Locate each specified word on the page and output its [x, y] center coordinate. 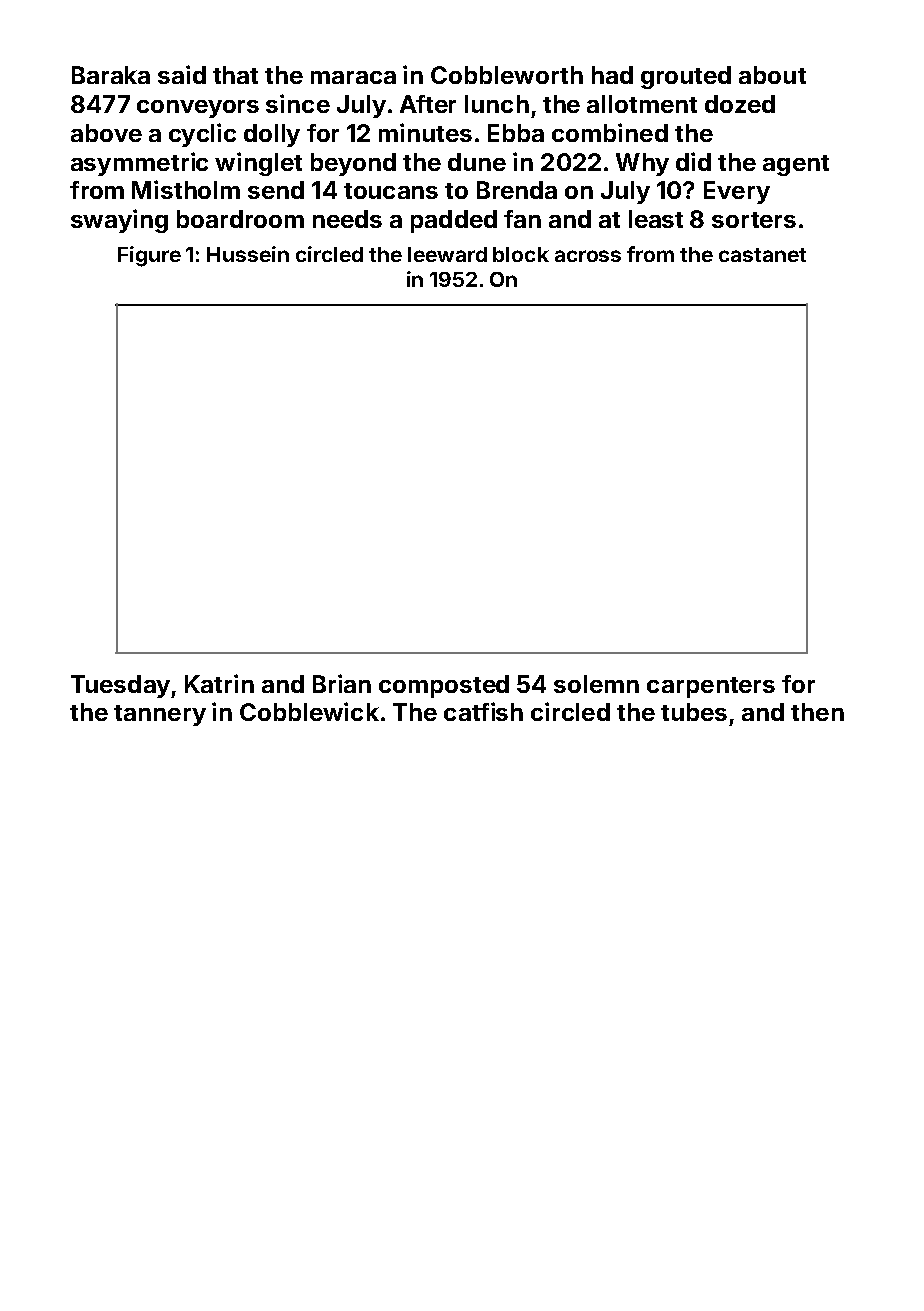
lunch [497, 104]
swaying [119, 221]
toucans [391, 191]
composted [444, 686]
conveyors [198, 109]
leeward [447, 254]
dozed [740, 104]
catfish [483, 711]
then [817, 712]
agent [796, 165]
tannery [160, 715]
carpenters [711, 687]
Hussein [248, 254]
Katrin [219, 683]
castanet [762, 255]
